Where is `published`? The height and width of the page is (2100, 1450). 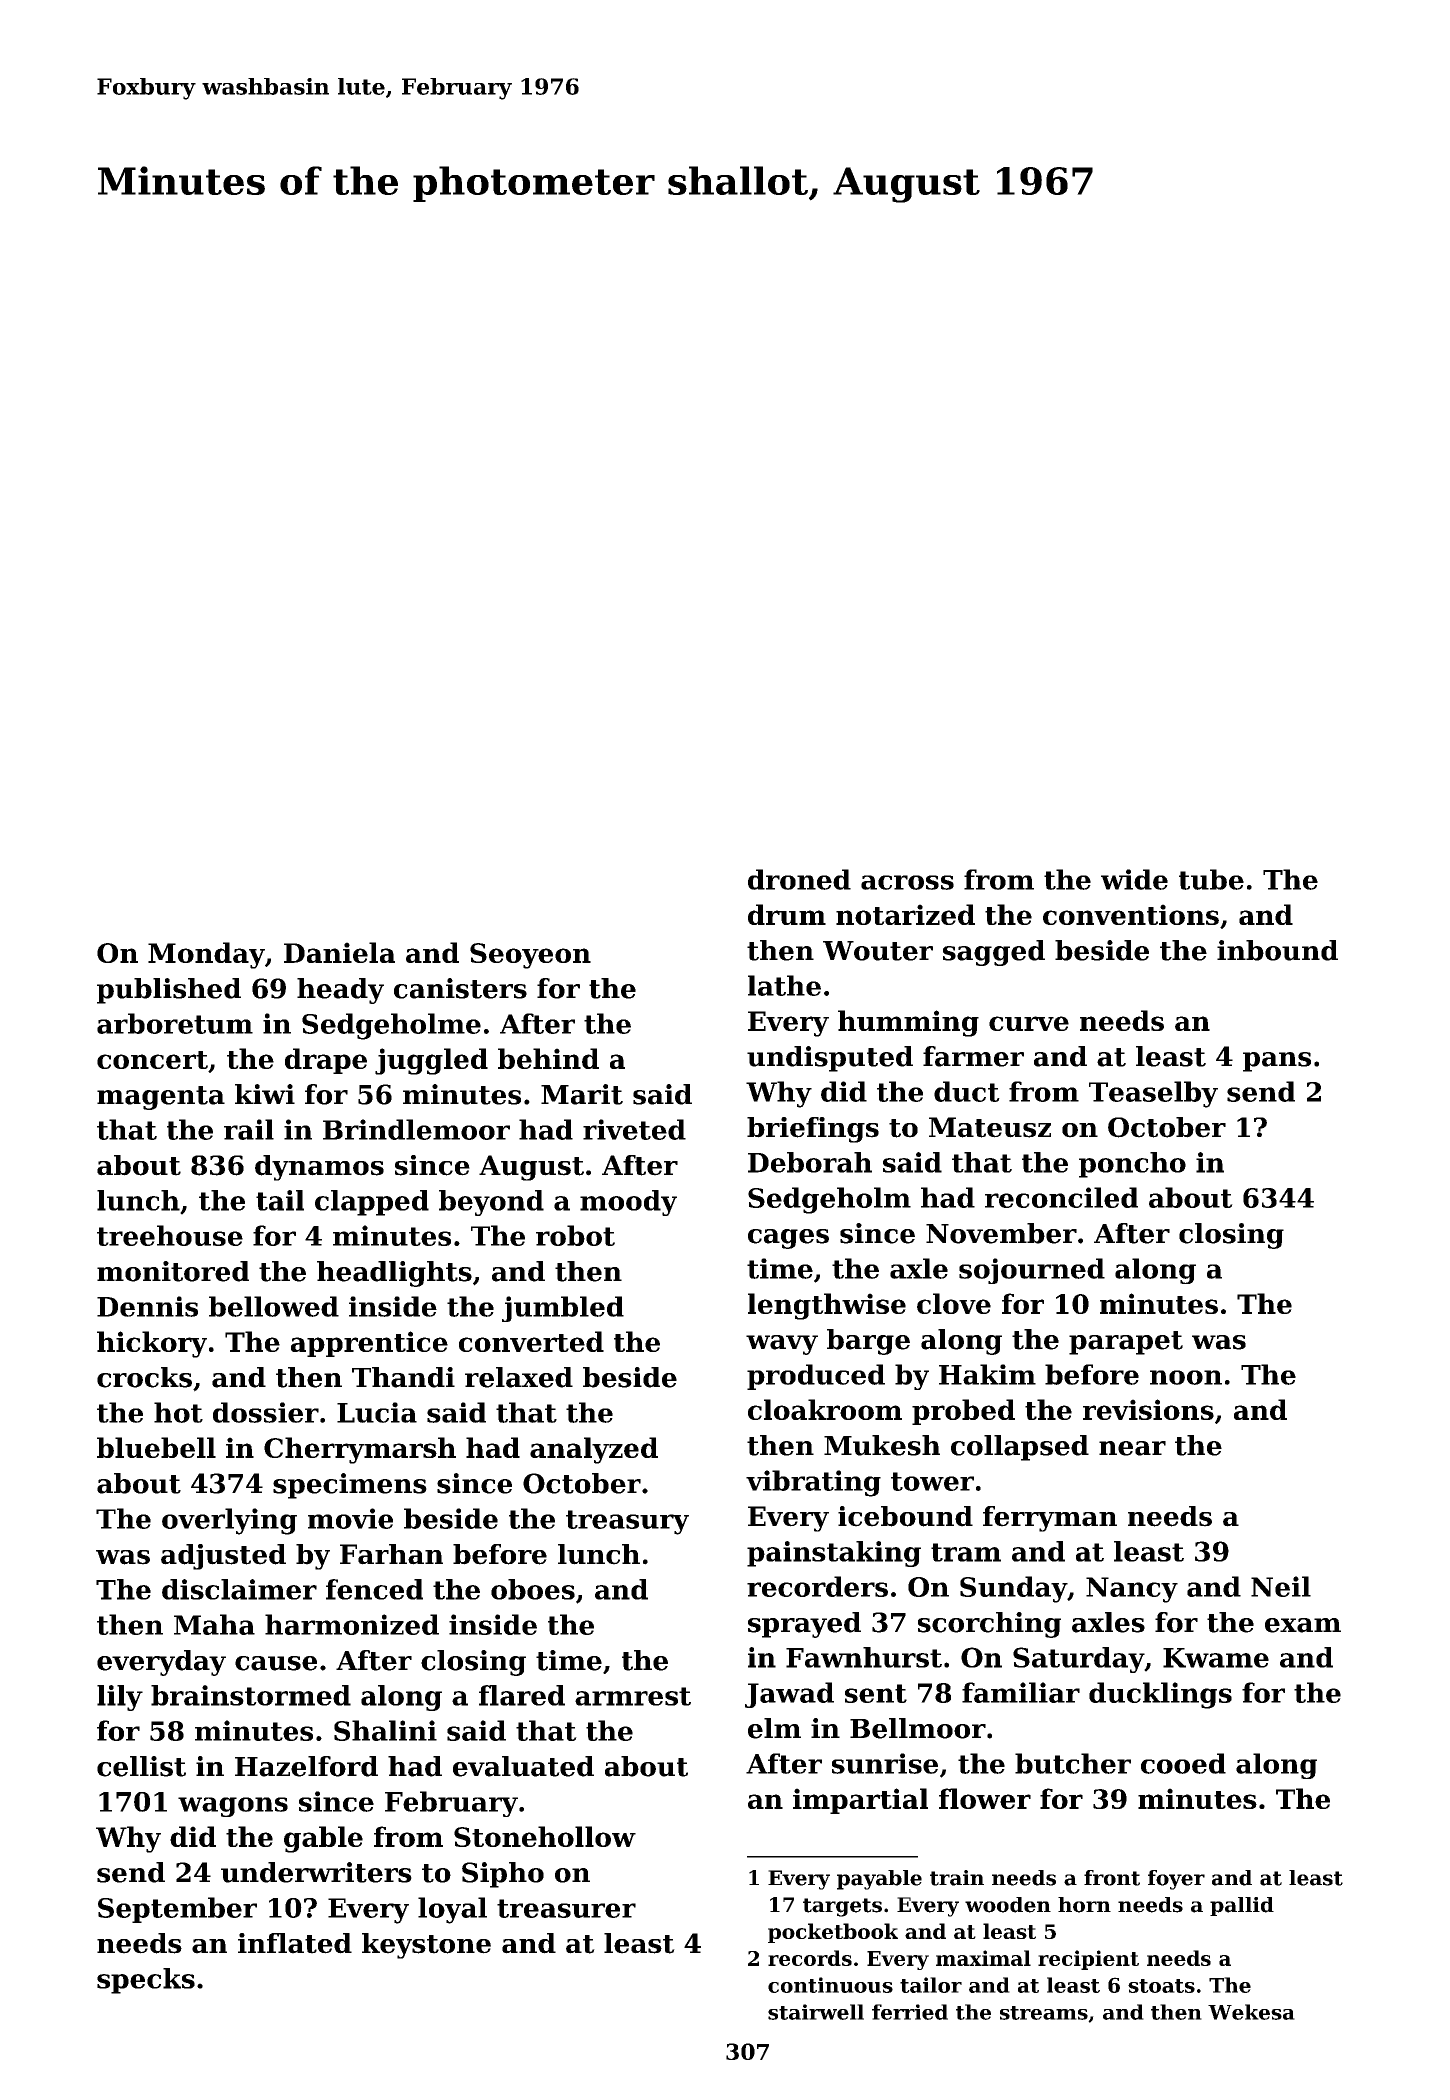
published is located at coordinates (169, 991).
